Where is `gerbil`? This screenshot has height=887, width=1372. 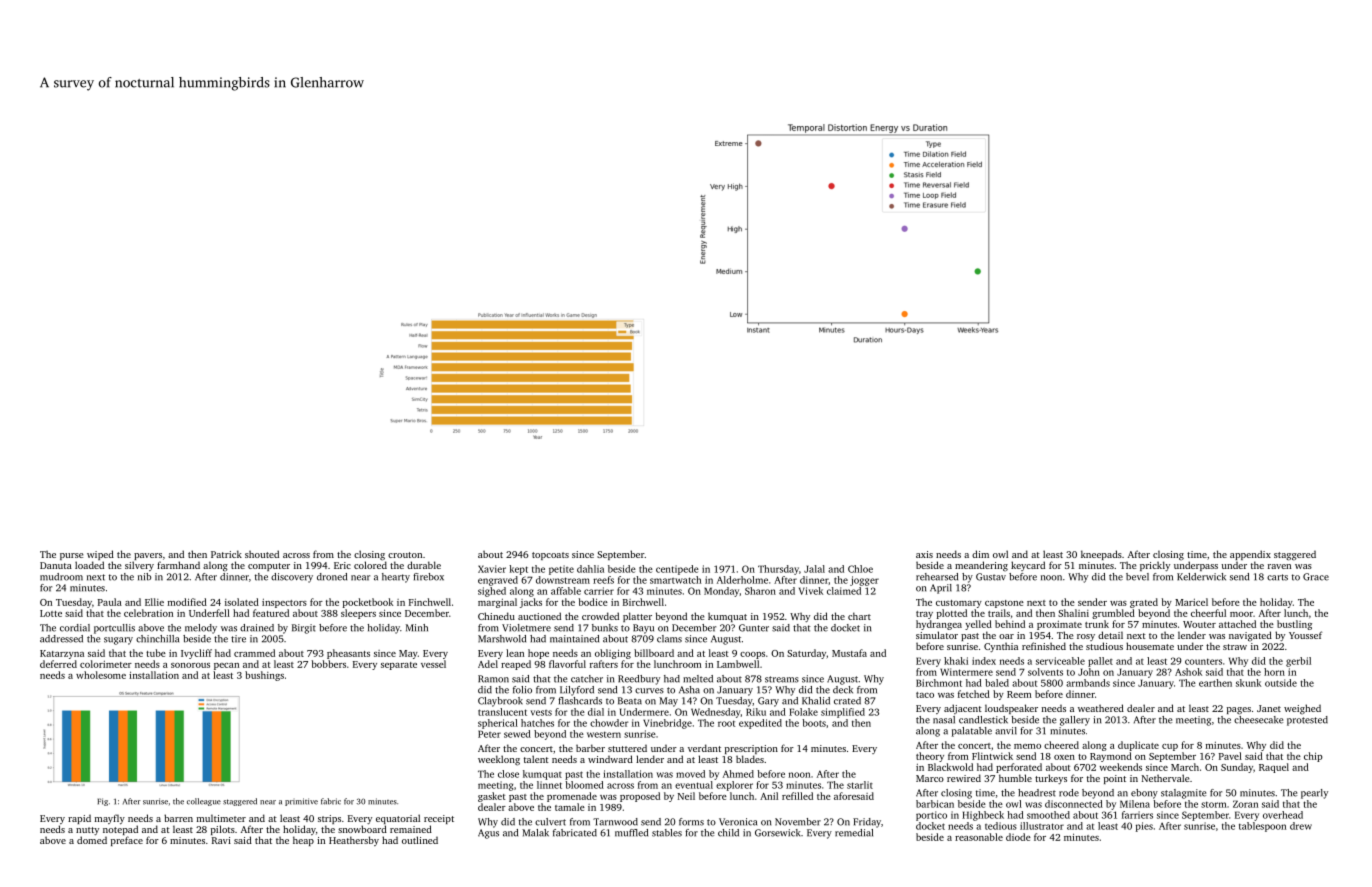 gerbil is located at coordinates (1298, 662).
